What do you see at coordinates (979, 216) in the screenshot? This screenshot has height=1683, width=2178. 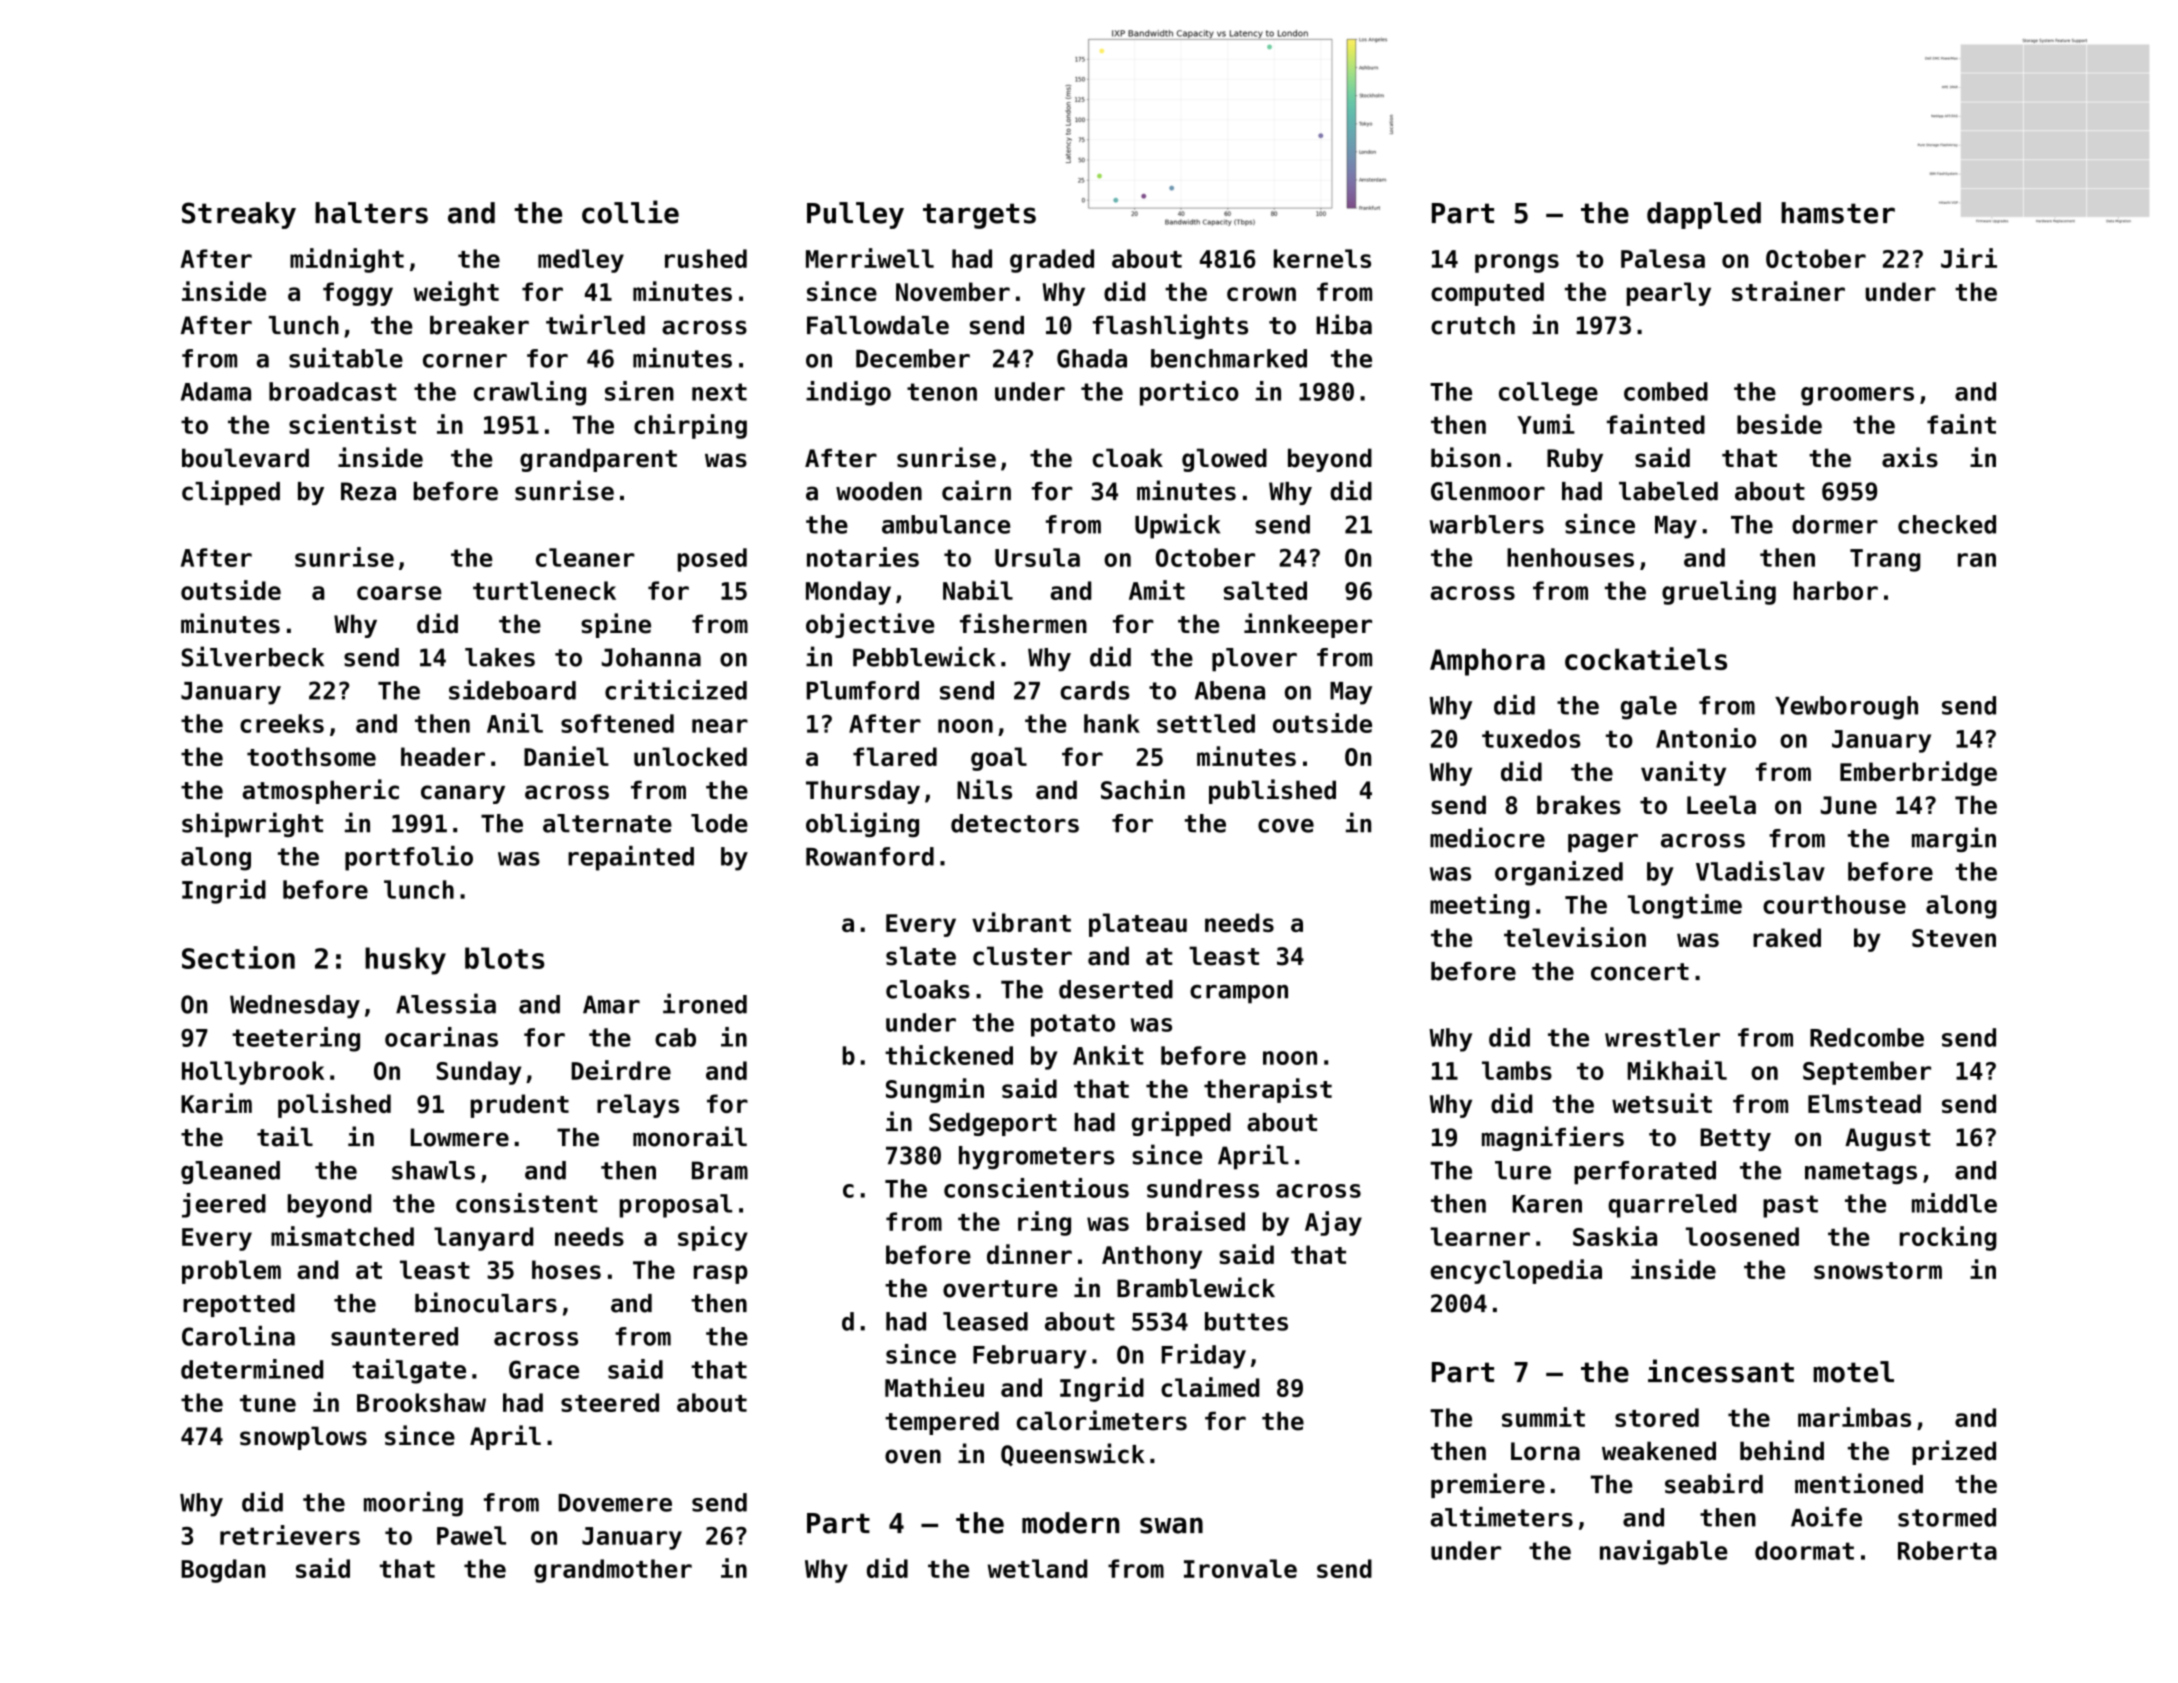 I see `targets` at bounding box center [979, 216].
